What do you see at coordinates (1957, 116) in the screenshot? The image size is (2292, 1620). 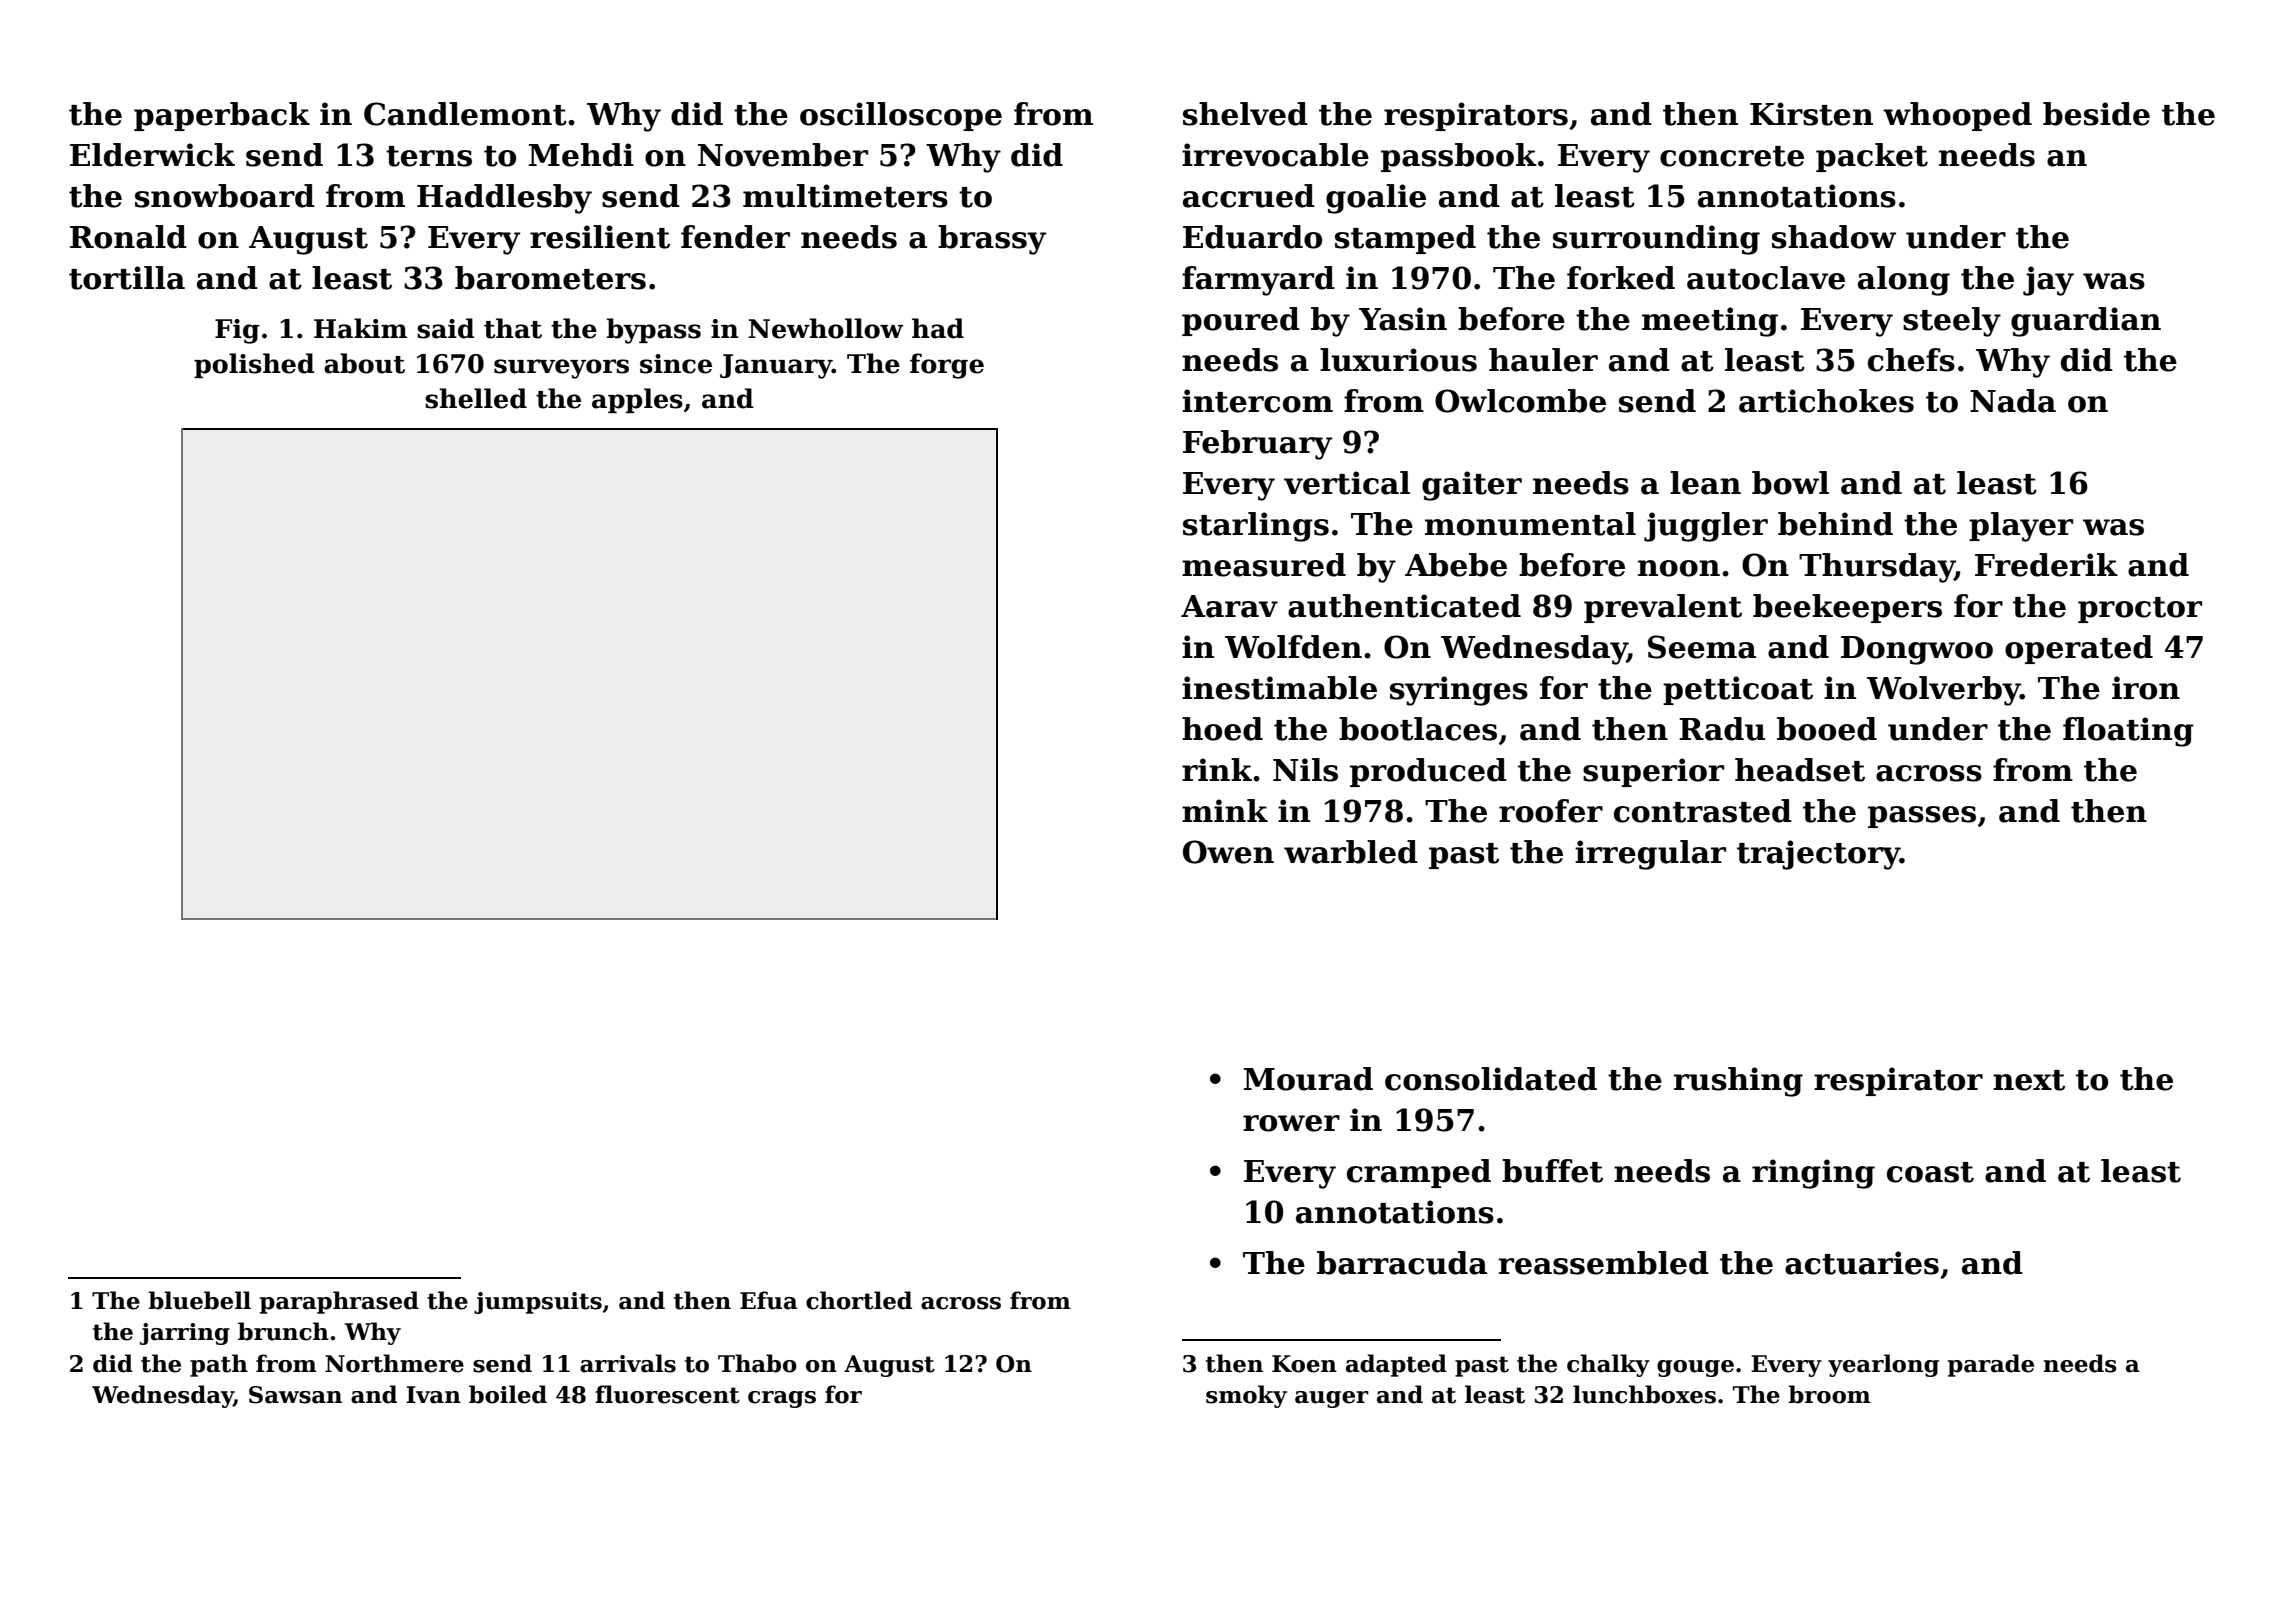 I see `whooped` at bounding box center [1957, 116].
